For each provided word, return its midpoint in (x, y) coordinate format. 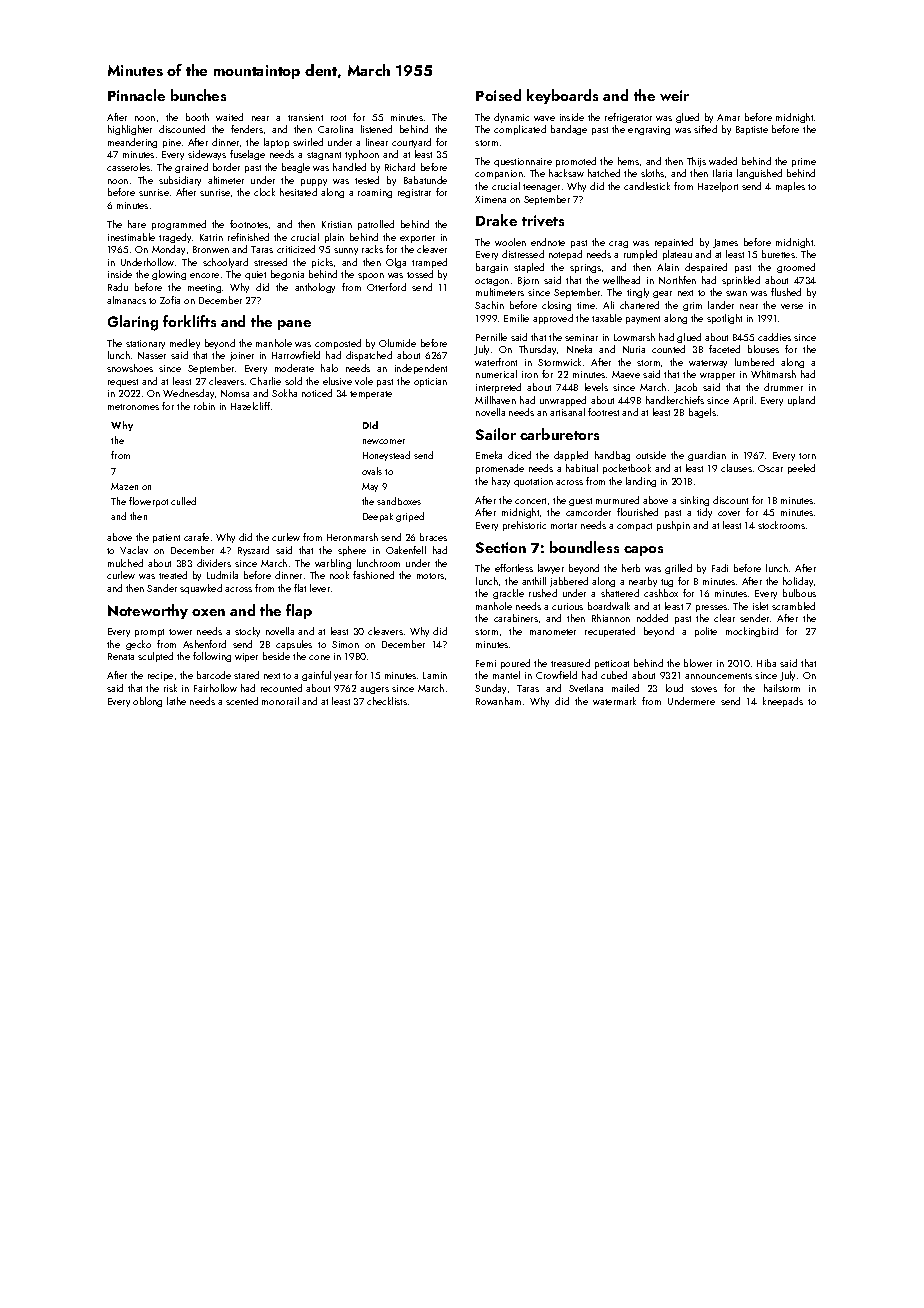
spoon (371, 276)
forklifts (189, 321)
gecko (138, 645)
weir (674, 95)
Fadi (720, 568)
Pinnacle (136, 95)
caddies (774, 337)
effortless (514, 568)
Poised (498, 95)
